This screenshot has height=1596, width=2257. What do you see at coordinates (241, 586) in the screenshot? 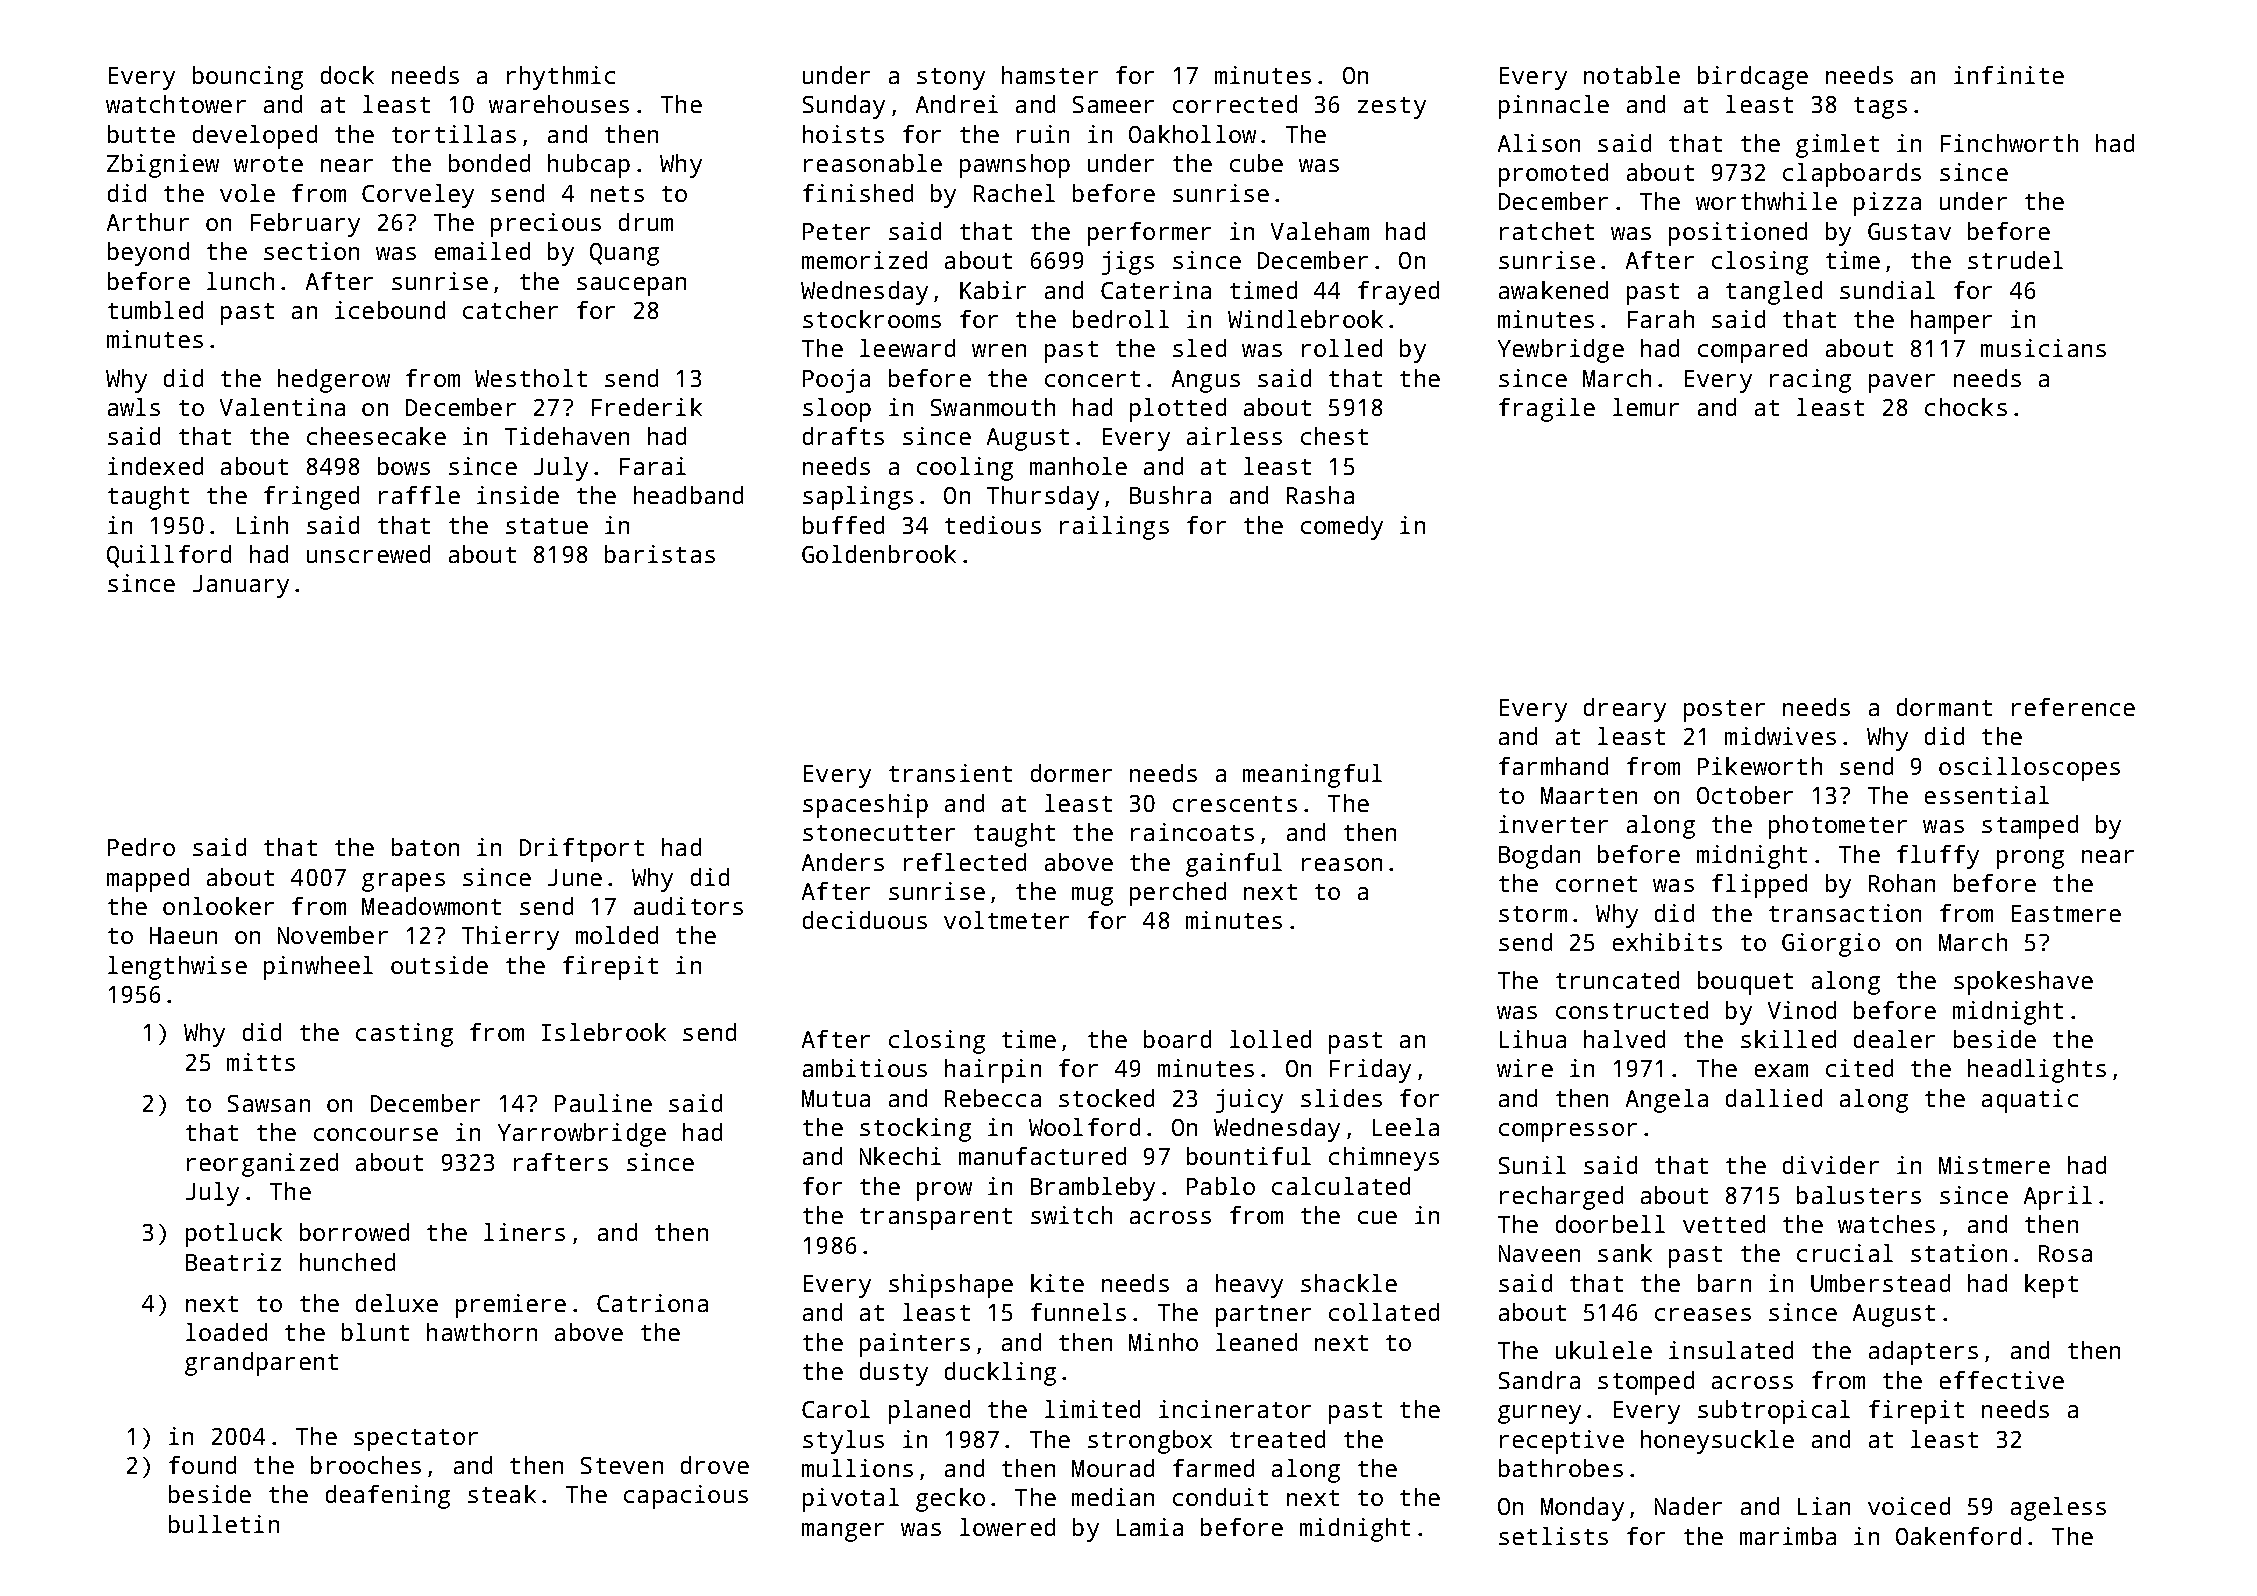
I see `January` at bounding box center [241, 586].
